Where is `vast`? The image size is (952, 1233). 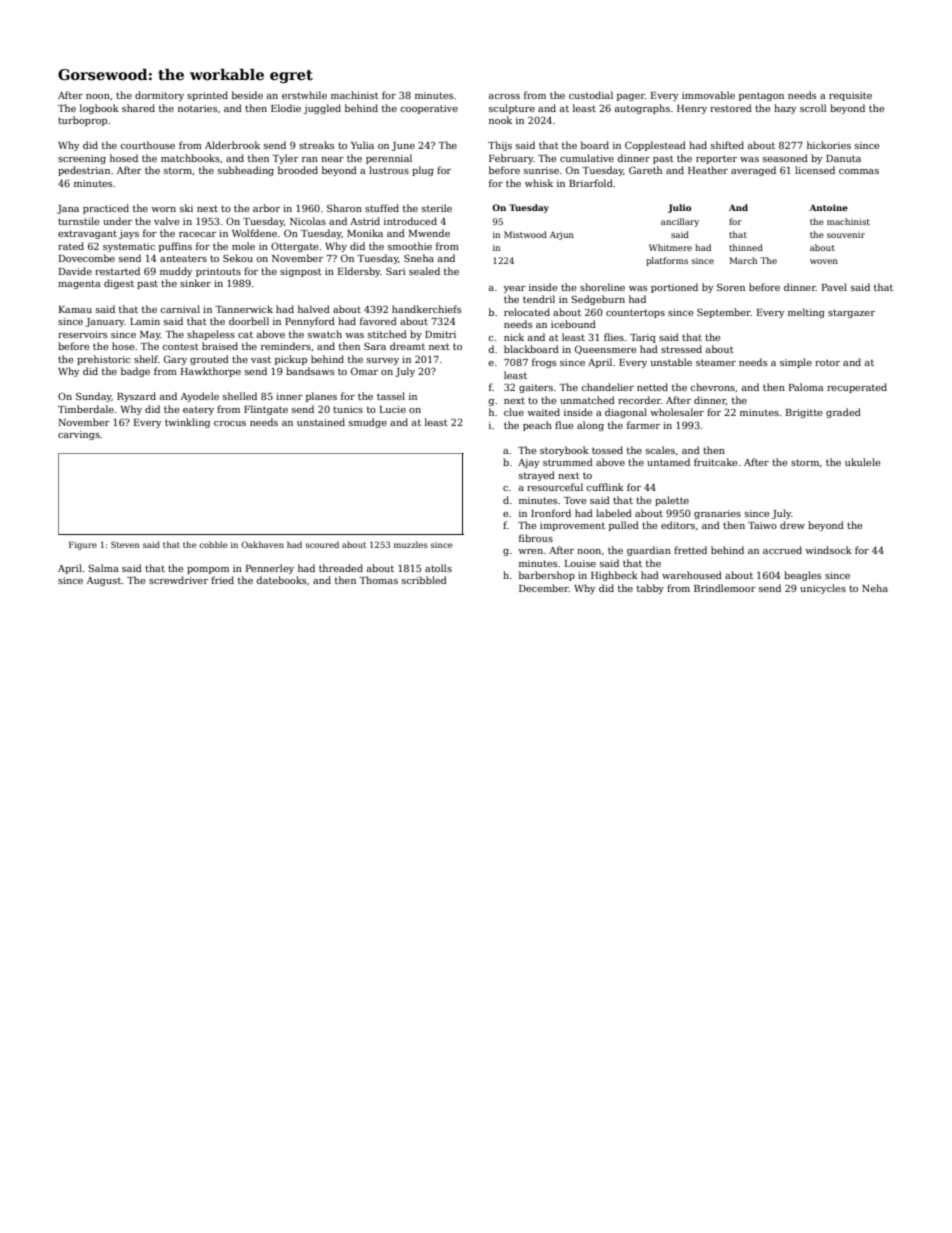 vast is located at coordinates (261, 359).
